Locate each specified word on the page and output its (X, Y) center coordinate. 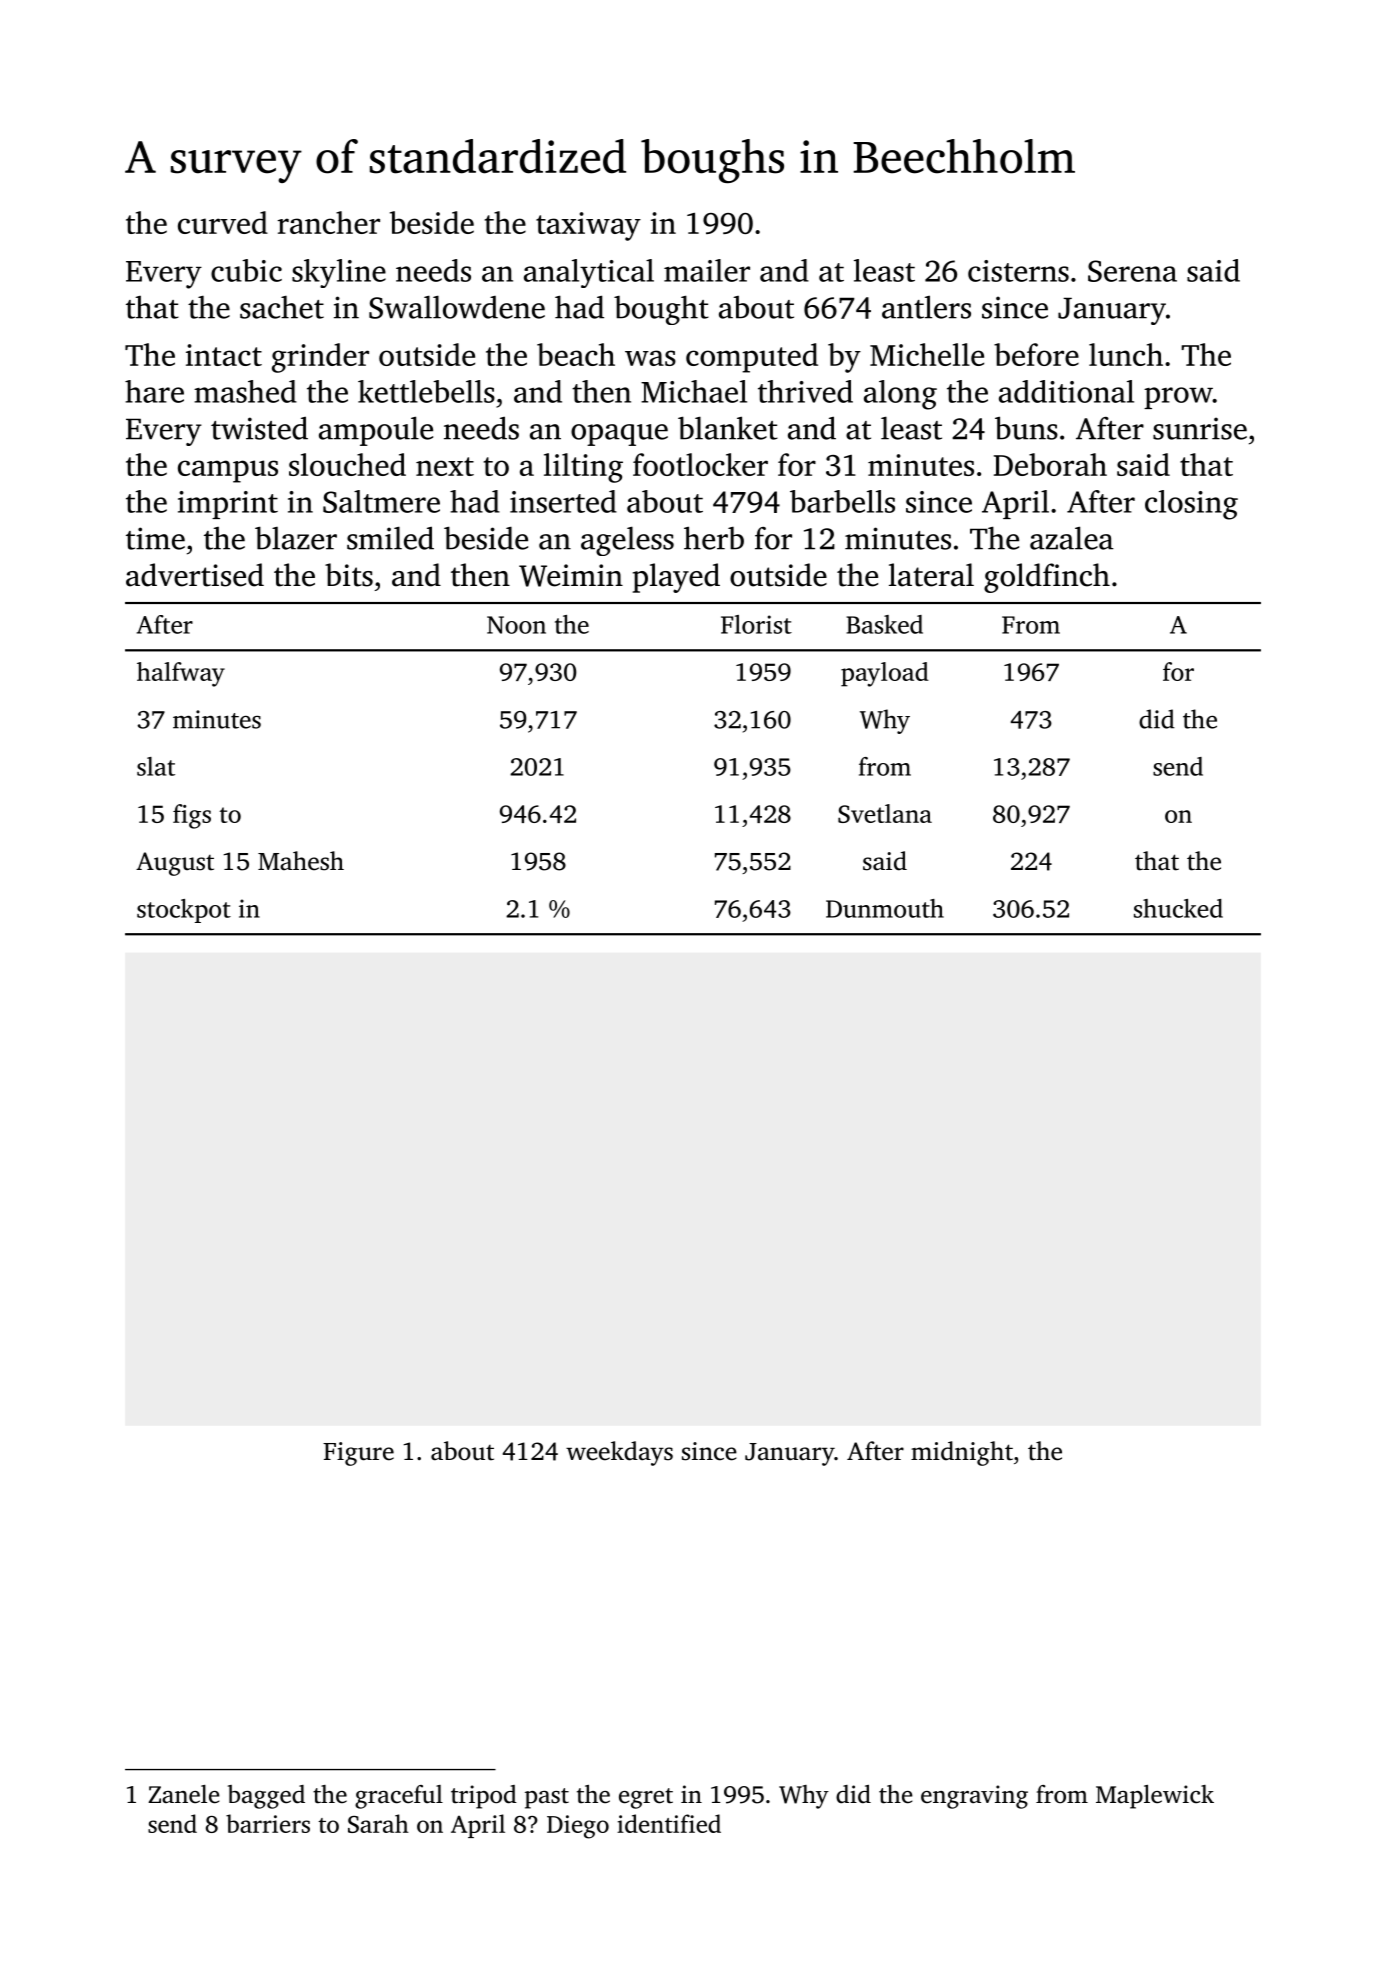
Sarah (378, 1823)
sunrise (1200, 428)
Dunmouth (885, 908)
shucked (1178, 908)
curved (223, 222)
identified (669, 1823)
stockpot (184, 911)
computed (752, 358)
